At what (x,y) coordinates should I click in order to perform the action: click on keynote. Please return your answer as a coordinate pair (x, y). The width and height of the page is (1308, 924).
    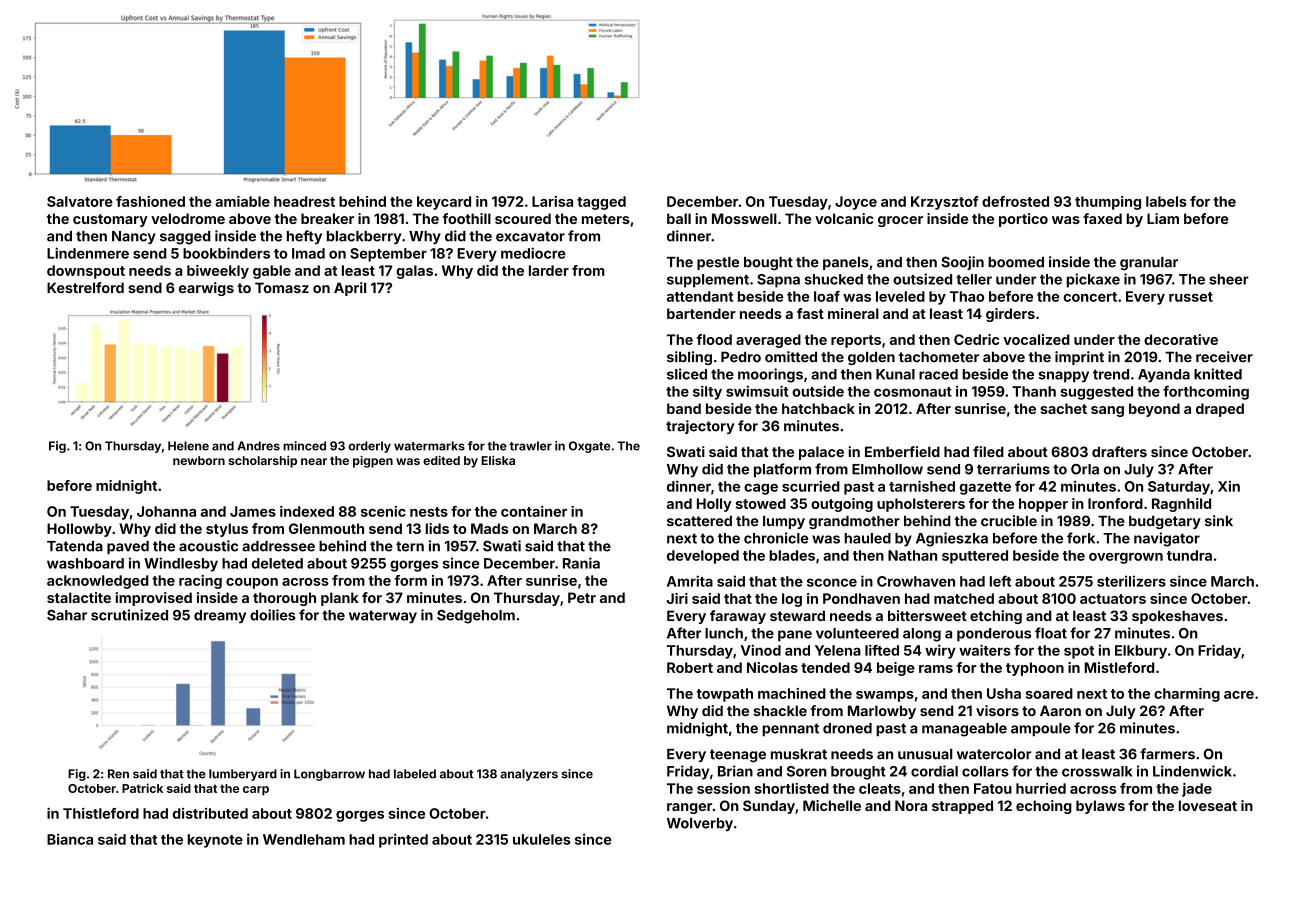
    Looking at the image, I should click on (215, 841).
